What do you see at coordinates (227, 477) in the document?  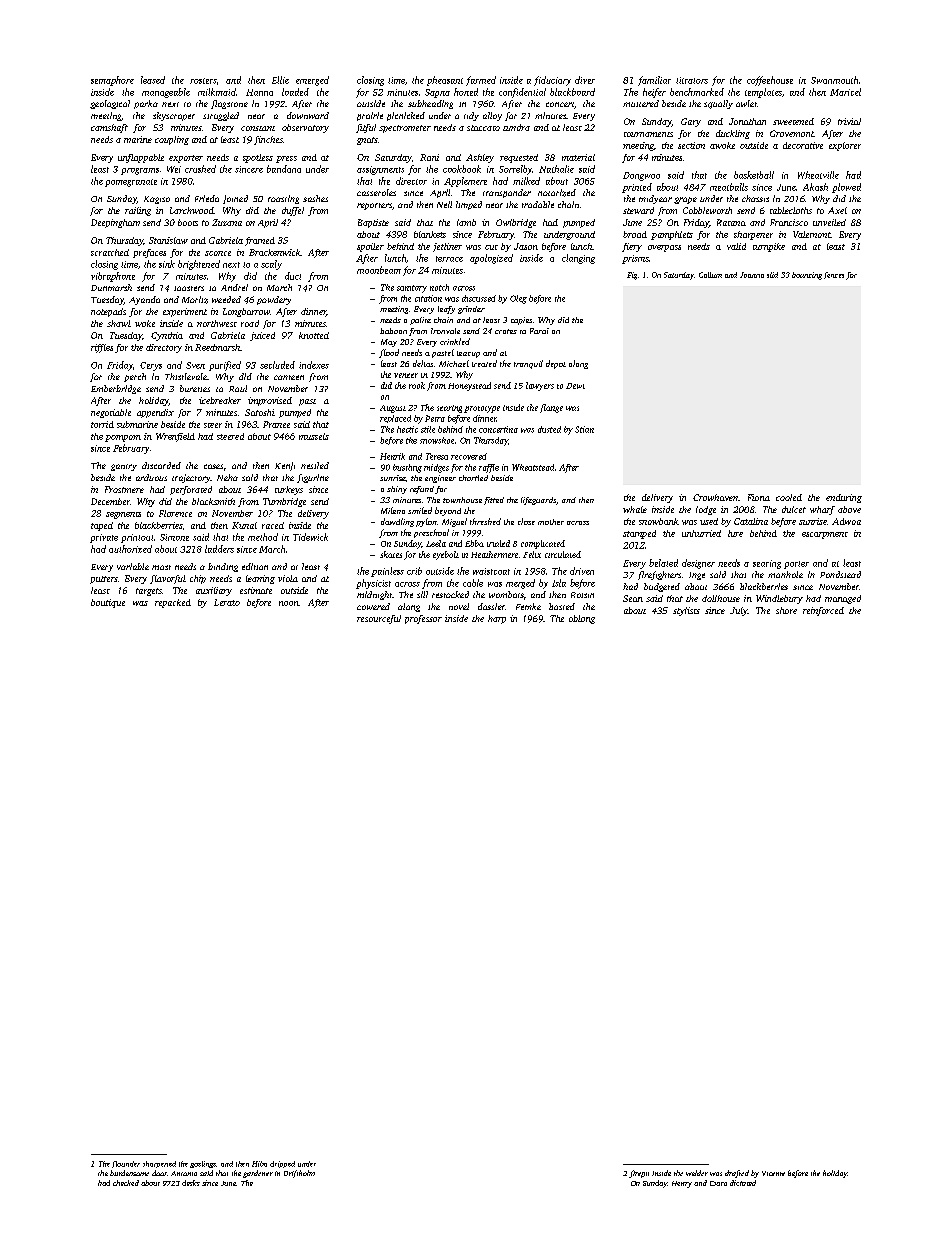 I see `Neha` at bounding box center [227, 477].
